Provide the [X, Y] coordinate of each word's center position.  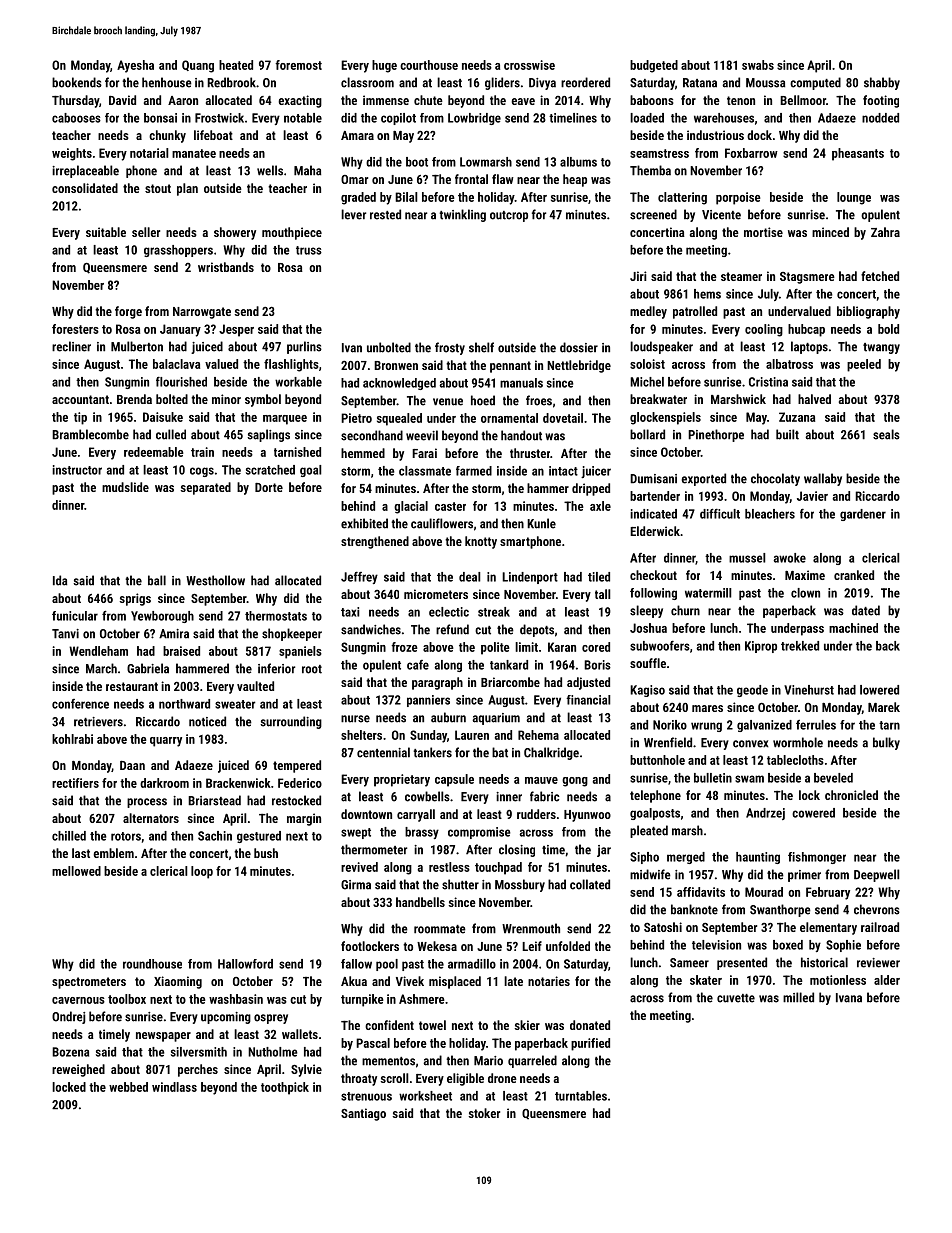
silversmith [199, 1052]
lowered [879, 690]
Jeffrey [359, 578]
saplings [268, 435]
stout [158, 188]
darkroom [164, 783]
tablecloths [795, 760]
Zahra [885, 232]
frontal [471, 179]
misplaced [455, 982]
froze [404, 647]
